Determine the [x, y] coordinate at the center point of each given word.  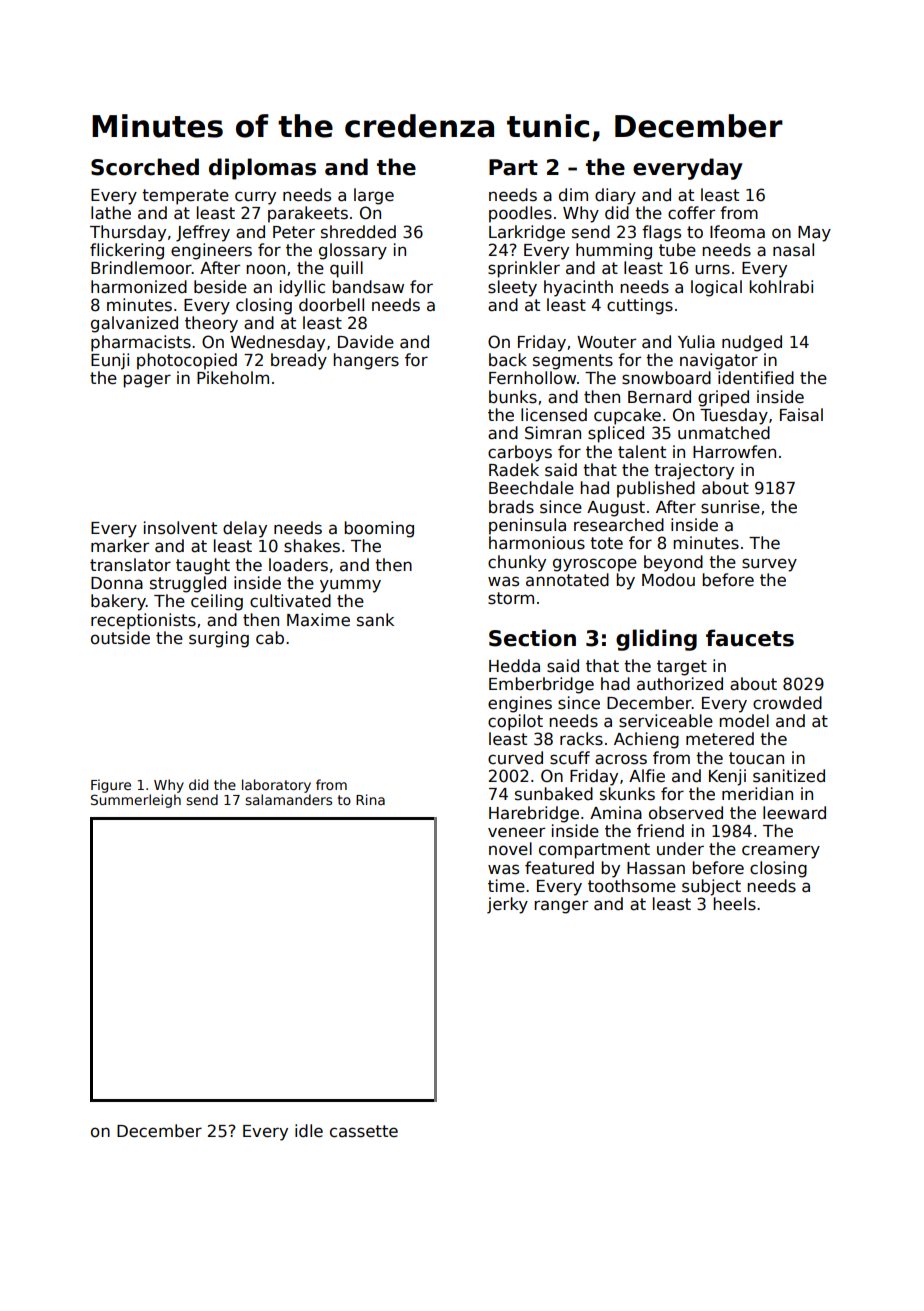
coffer [691, 213]
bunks [513, 397]
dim [573, 195]
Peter [294, 232]
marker [120, 546]
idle [309, 1131]
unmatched [724, 433]
